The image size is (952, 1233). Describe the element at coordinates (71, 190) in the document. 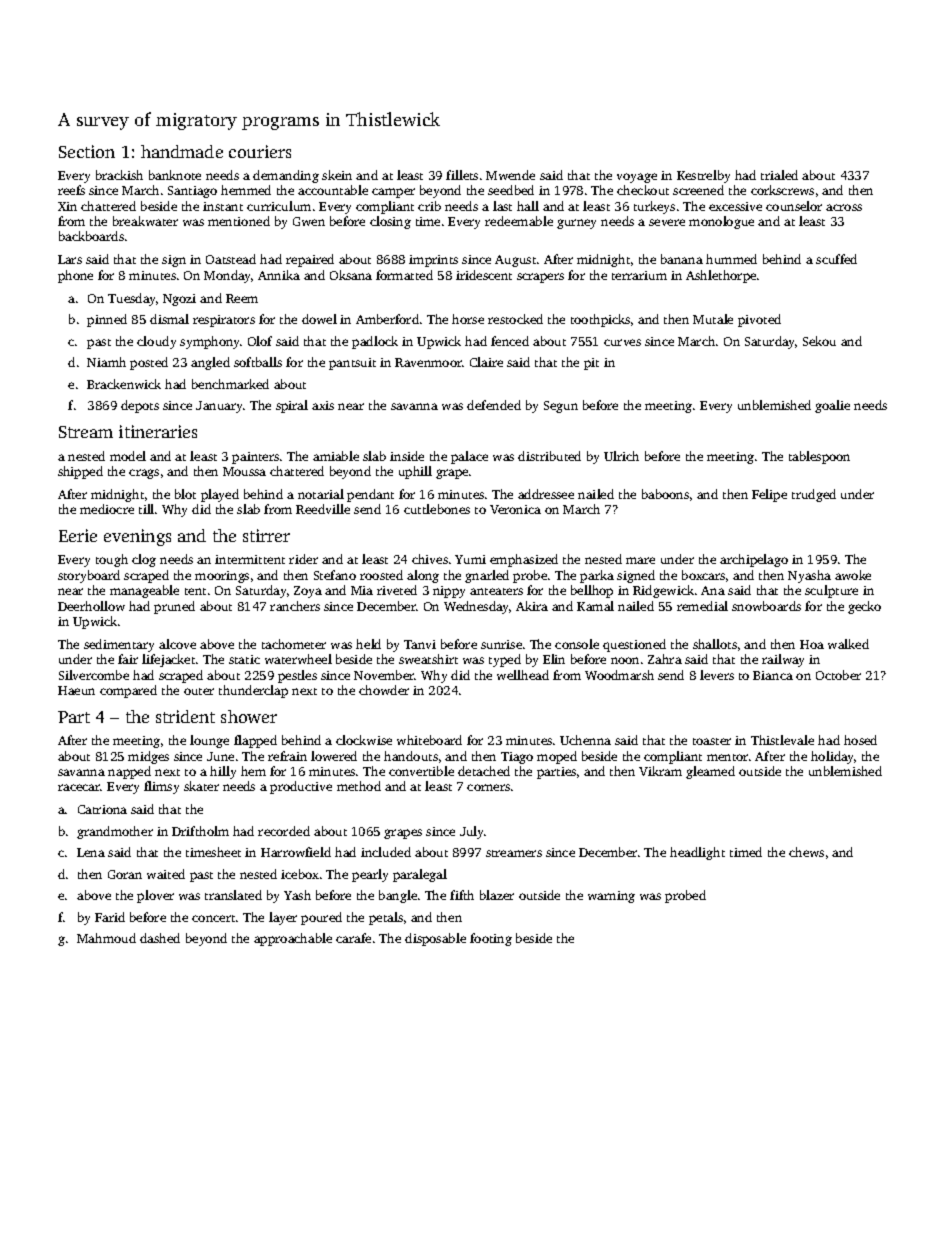

I see `reefs` at that location.
